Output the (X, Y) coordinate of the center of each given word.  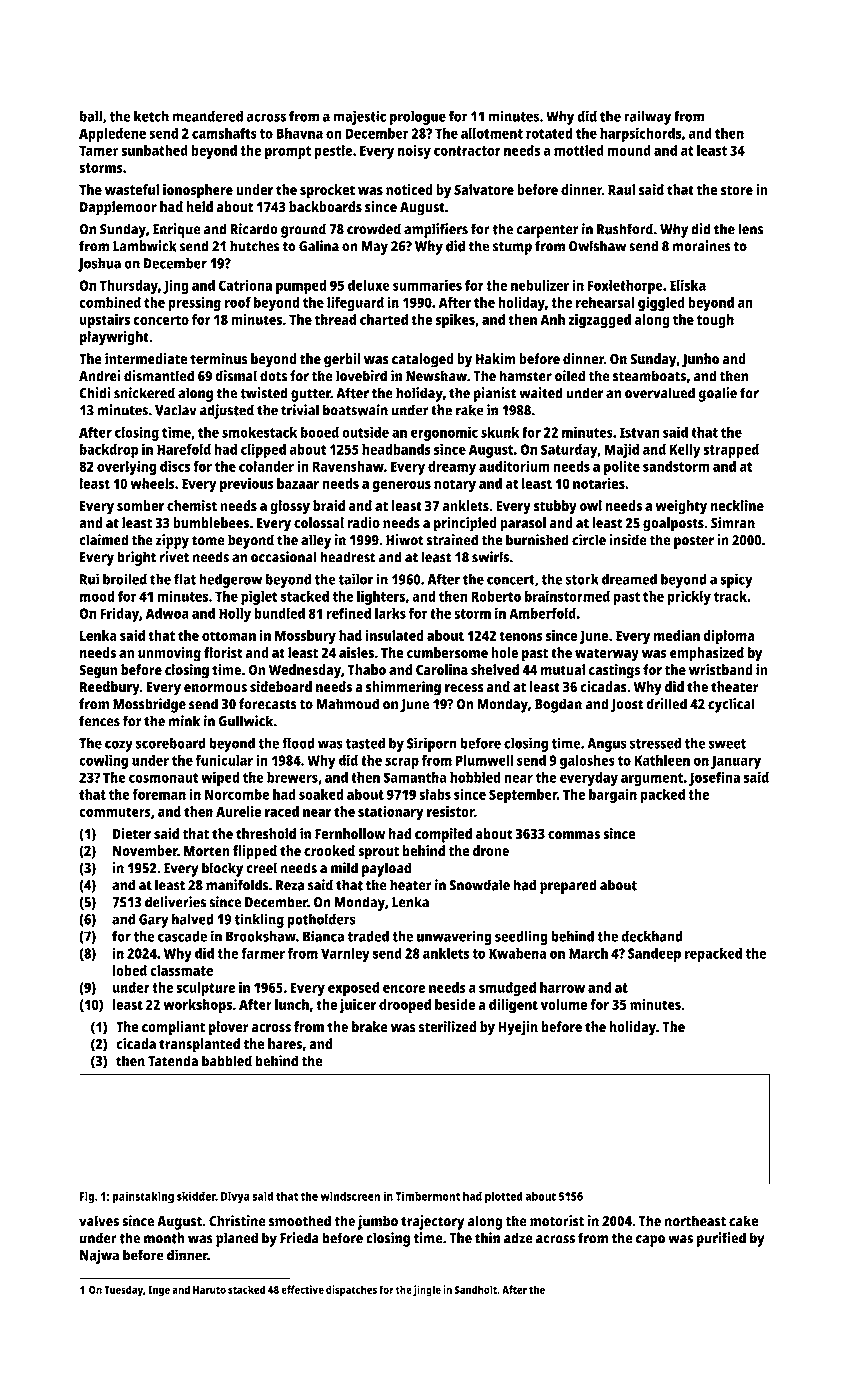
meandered (207, 116)
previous (247, 485)
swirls (490, 557)
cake (743, 1221)
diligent (513, 1006)
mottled (579, 150)
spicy (736, 580)
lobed (130, 970)
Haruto (209, 1290)
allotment (492, 133)
